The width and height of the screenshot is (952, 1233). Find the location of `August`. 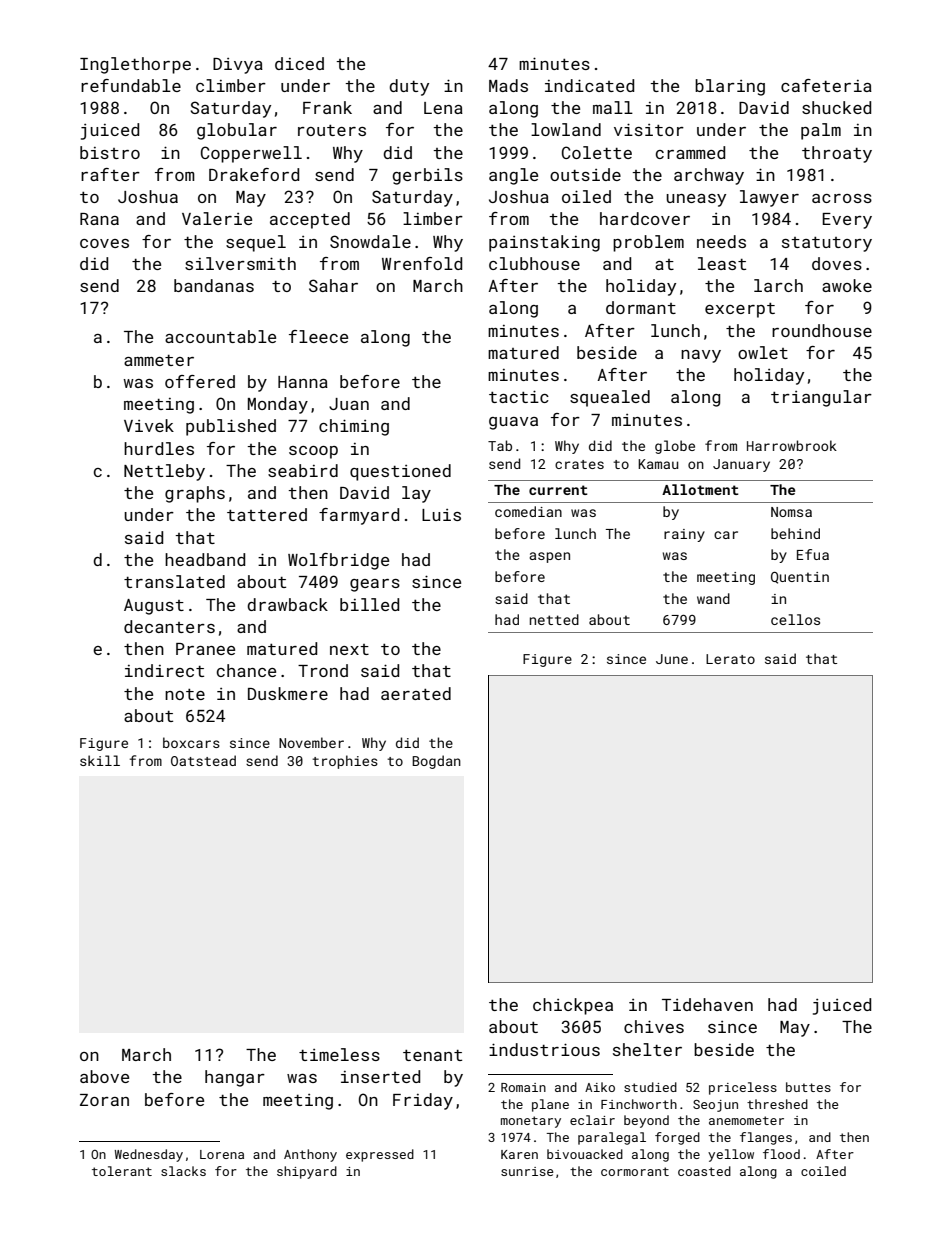

August is located at coordinates (154, 607).
